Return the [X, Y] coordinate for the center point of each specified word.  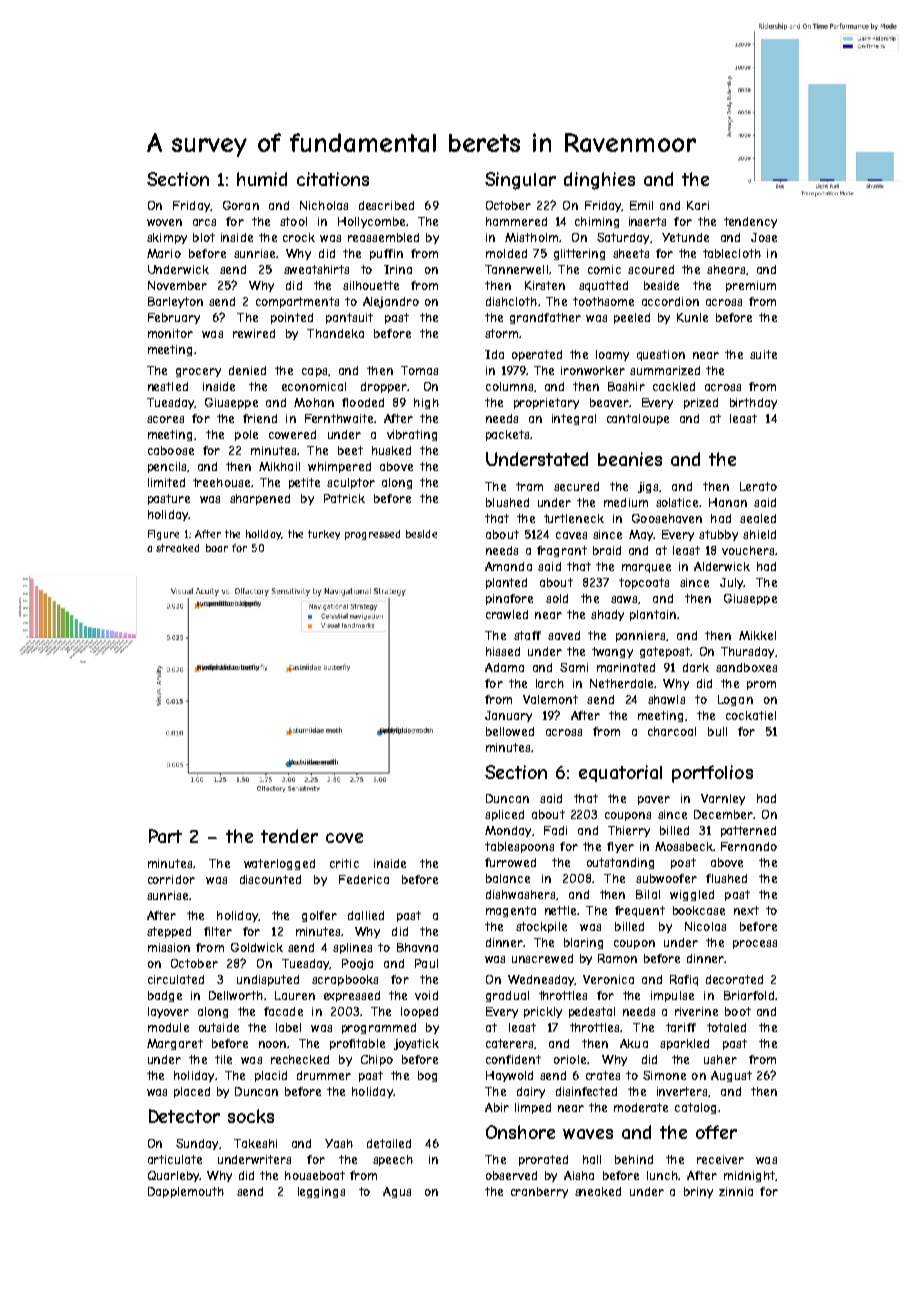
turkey [324, 535]
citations [333, 179]
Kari [698, 205]
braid [607, 550]
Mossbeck [684, 846]
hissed [503, 651]
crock [299, 237]
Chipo [377, 1060]
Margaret [175, 1044]
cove [344, 838]
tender [289, 836]
